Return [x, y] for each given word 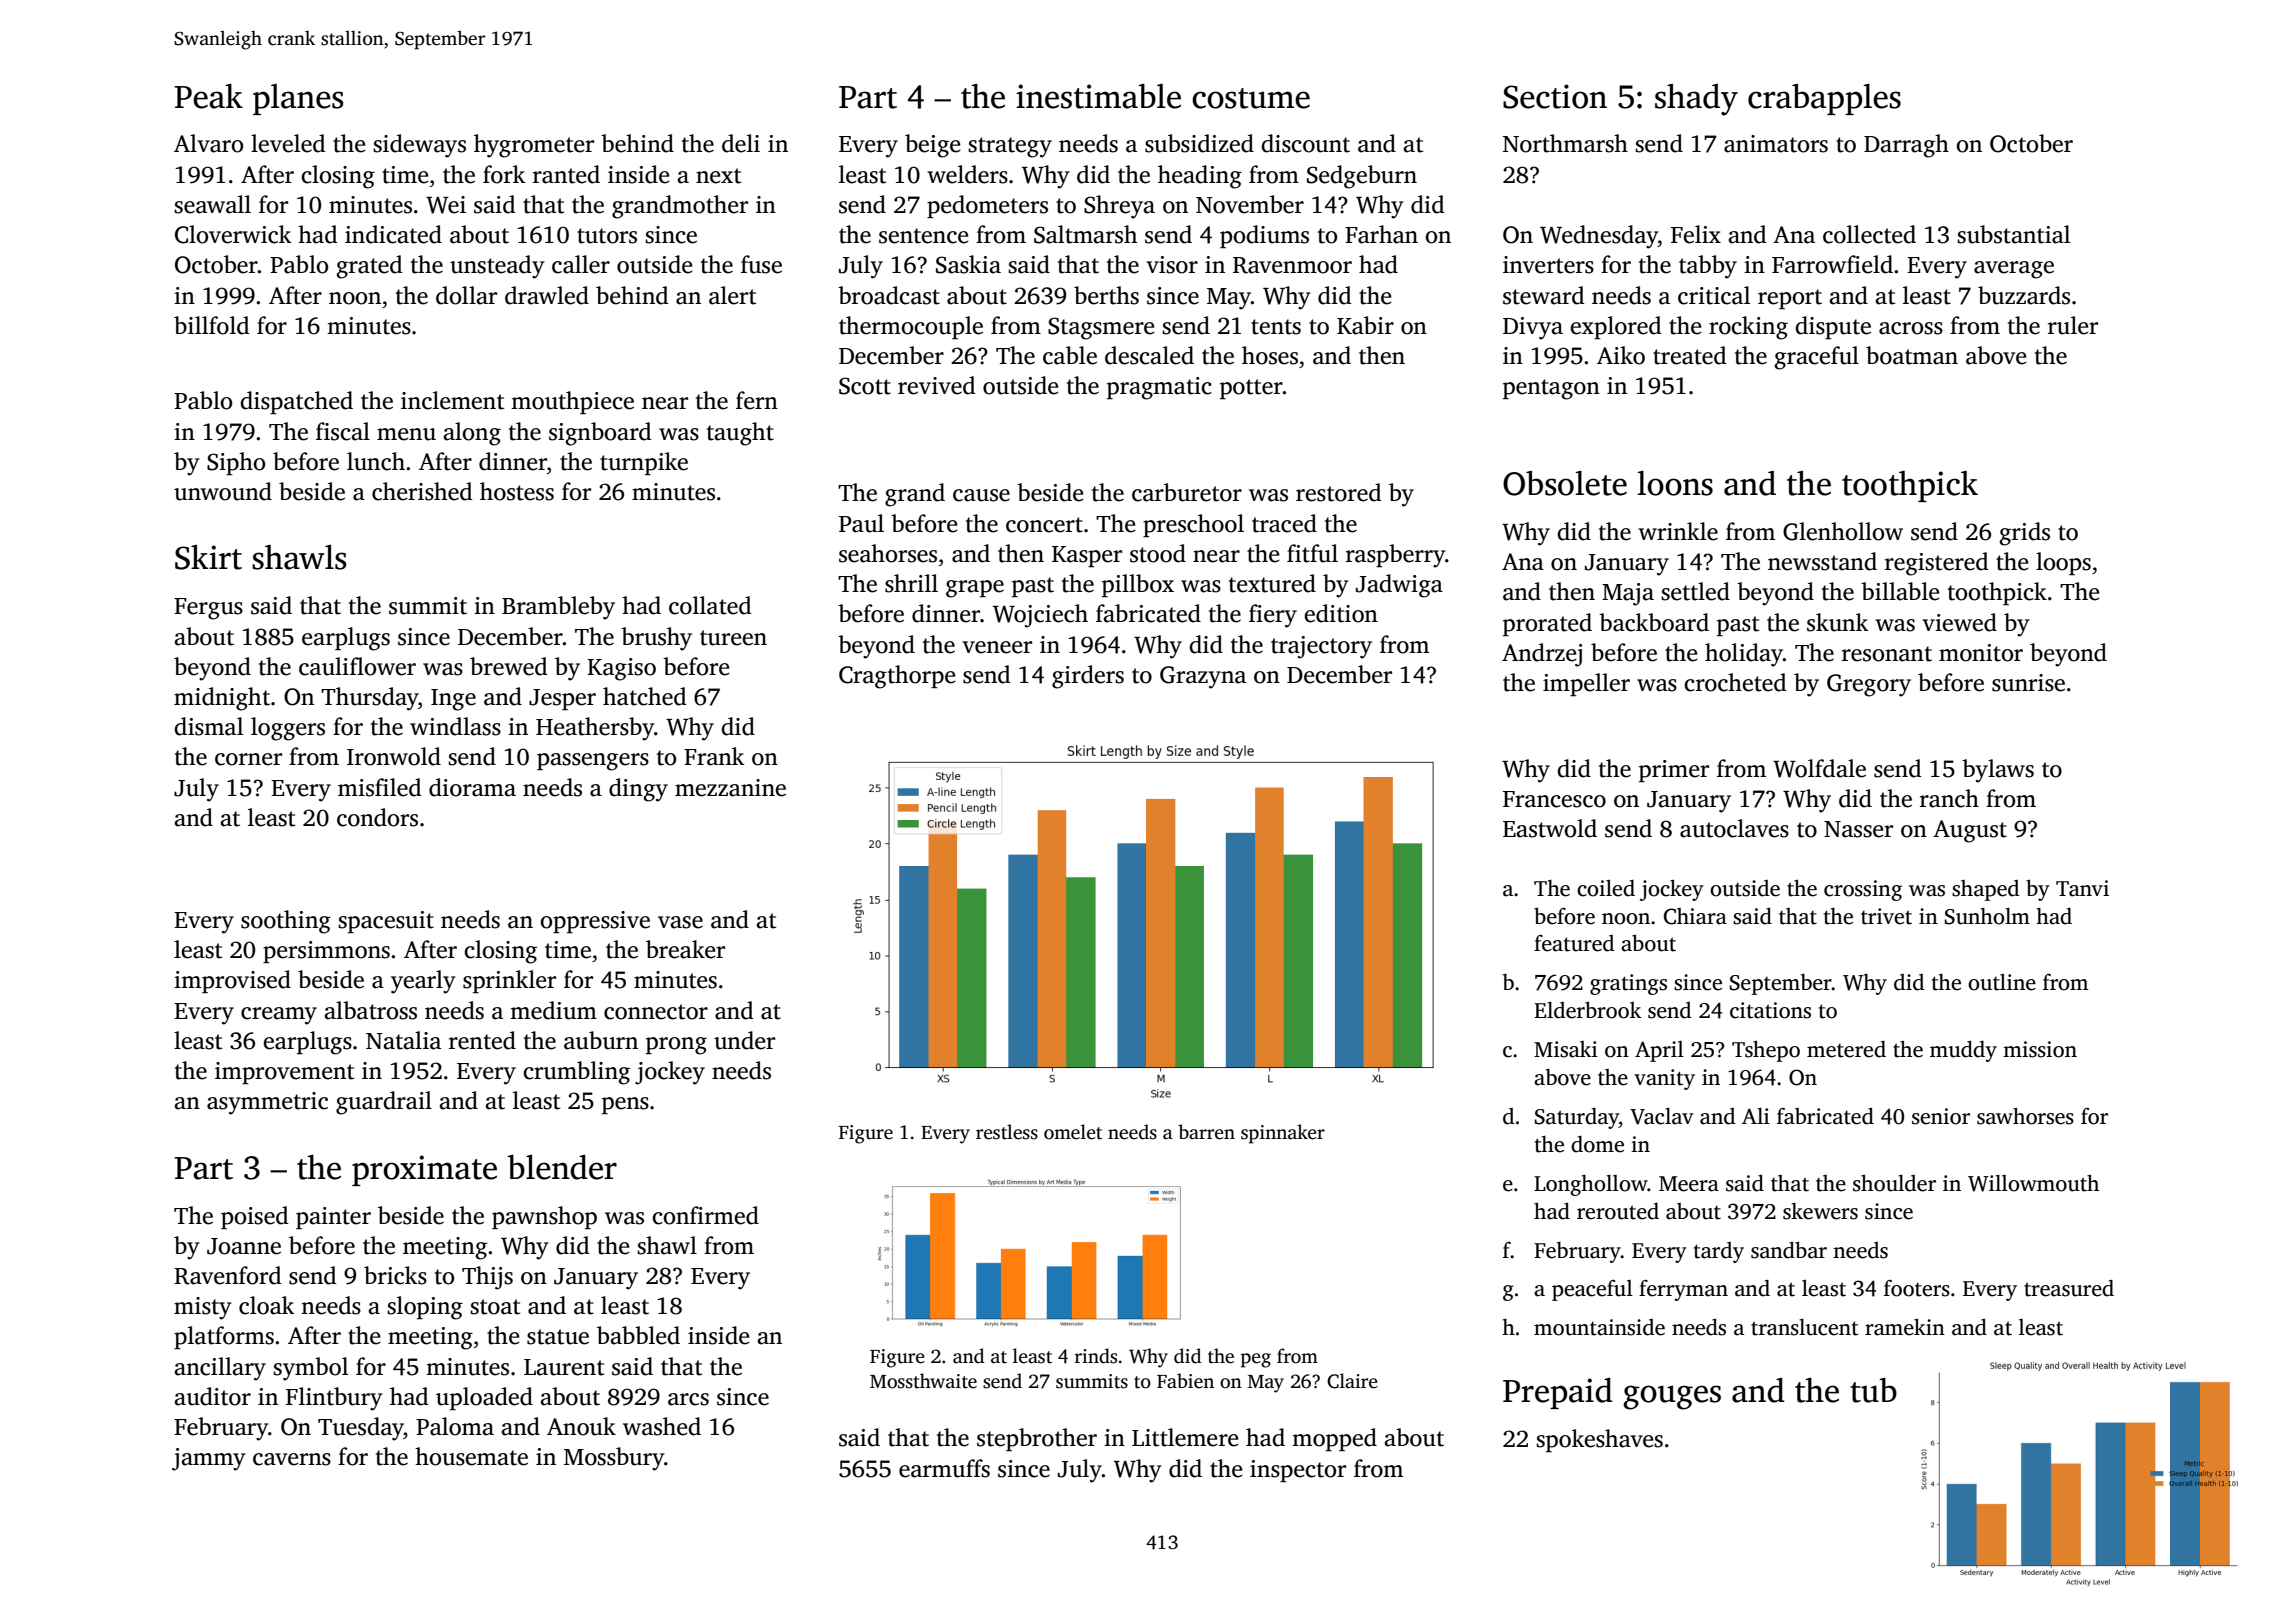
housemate [471, 1456]
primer [1674, 771]
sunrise [2028, 683]
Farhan [1381, 234]
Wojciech [1040, 616]
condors [377, 817]
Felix [1696, 234]
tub [1873, 1390]
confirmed [705, 1215]
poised [254, 1217]
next [718, 176]
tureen [733, 638]
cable [1070, 355]
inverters [1548, 265]
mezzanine [730, 788]
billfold [211, 325]
